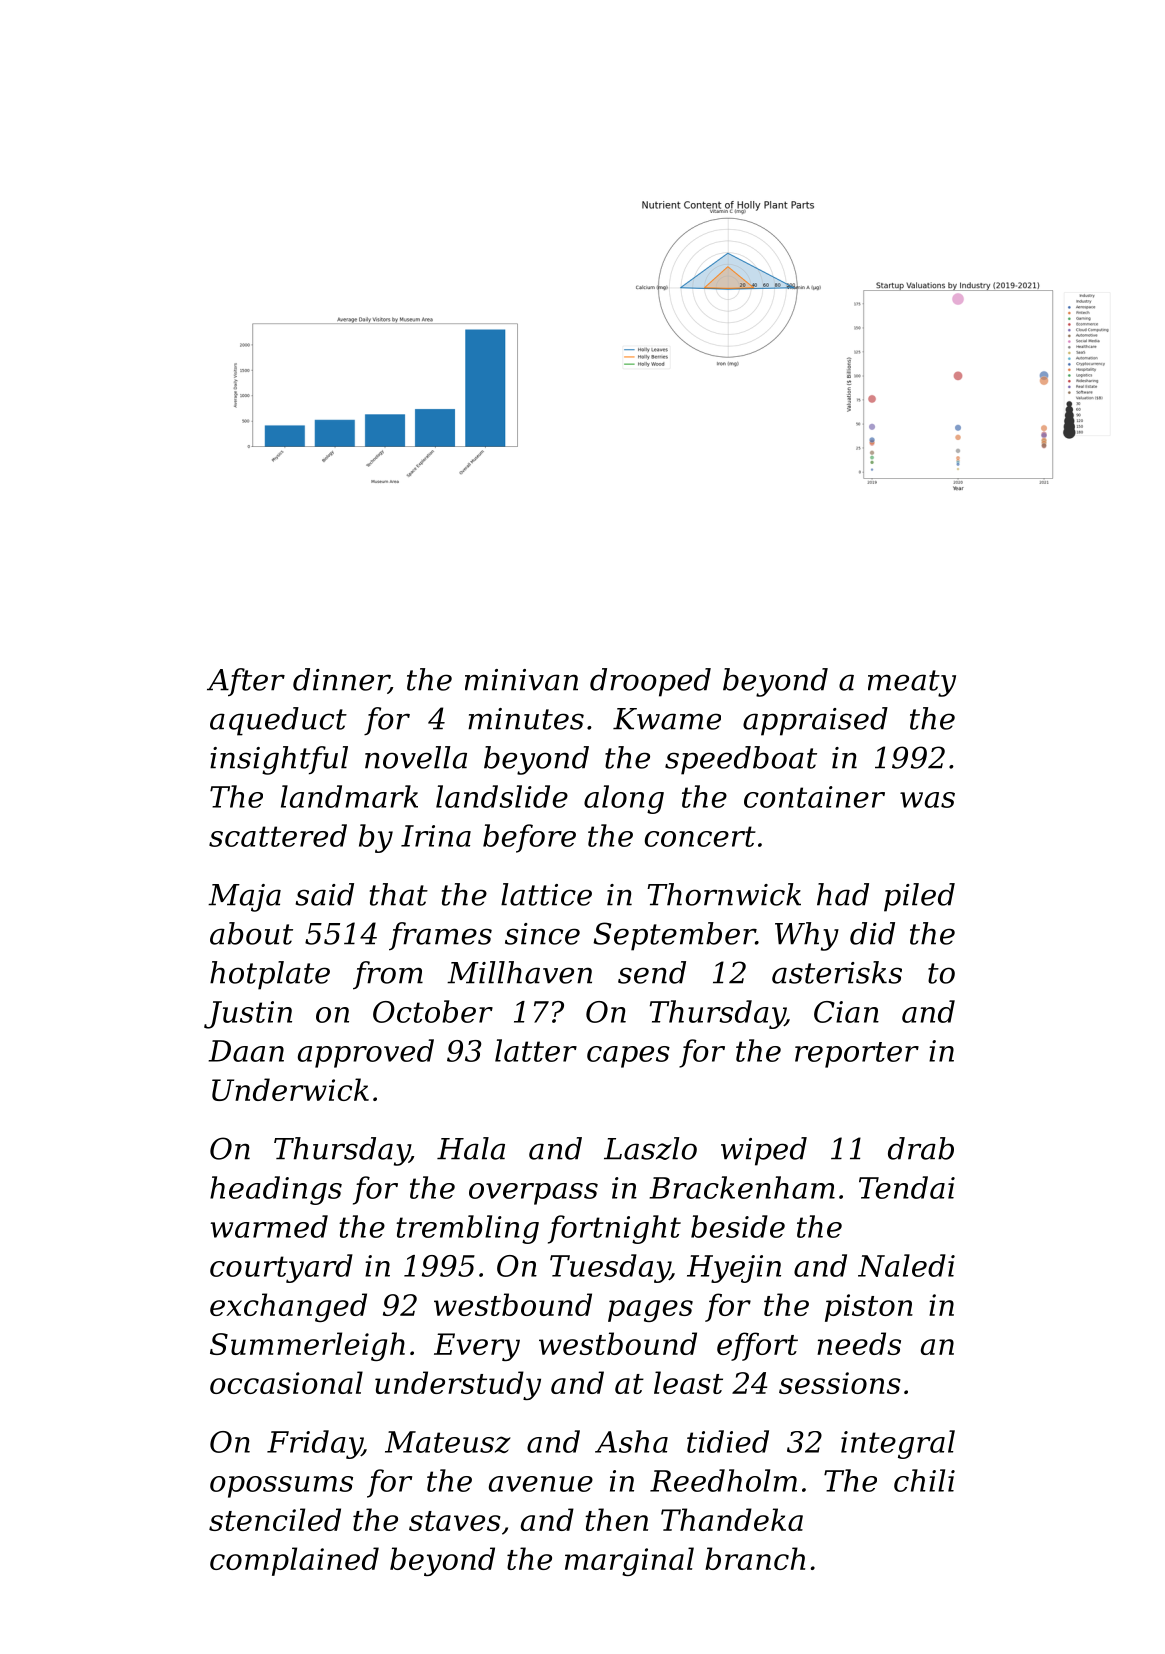 This screenshot has width=1165, height=1654. What do you see at coordinates (251, 933) in the screenshot?
I see `about` at bounding box center [251, 933].
